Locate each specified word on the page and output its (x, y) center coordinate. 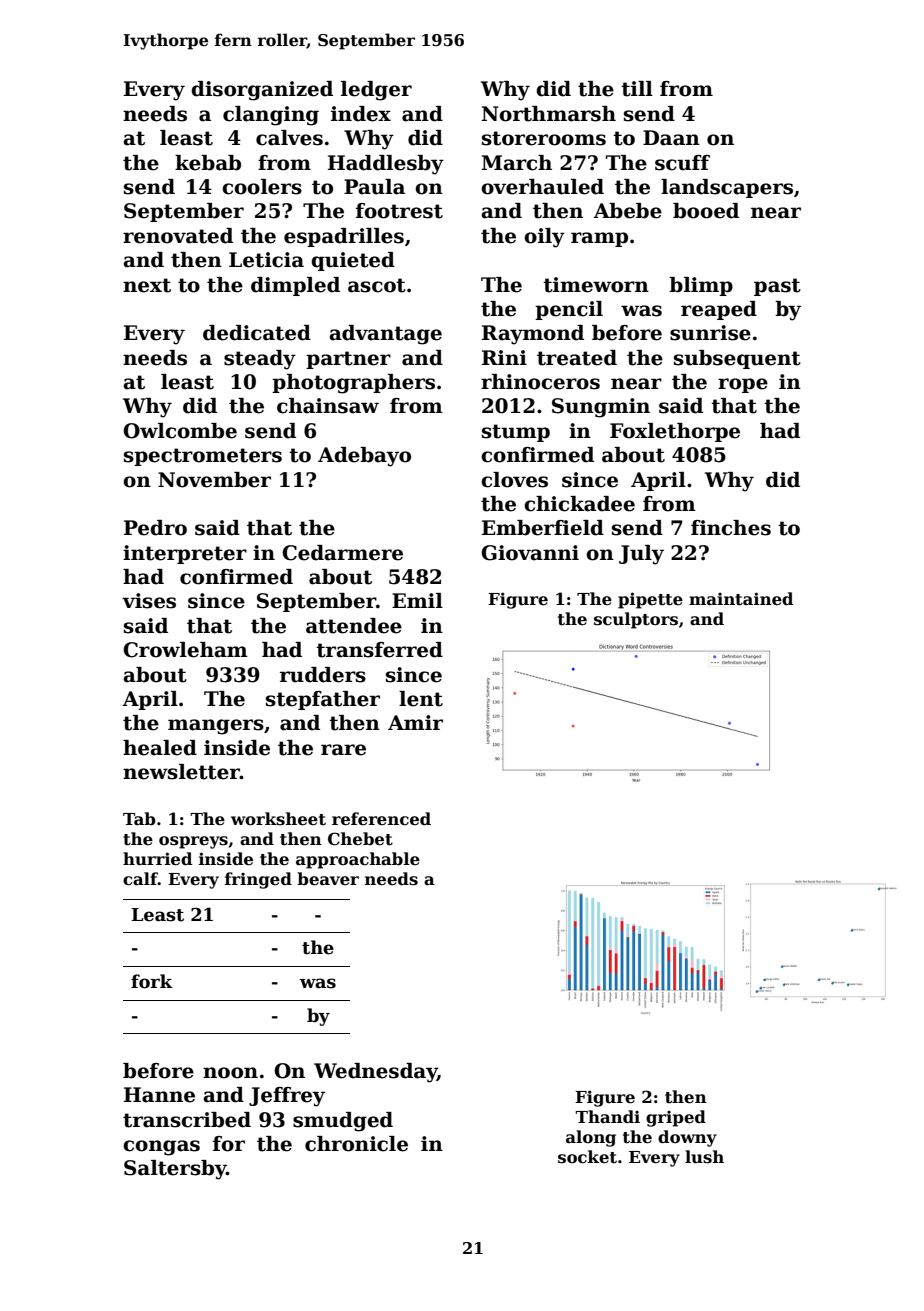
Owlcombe (180, 431)
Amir (415, 722)
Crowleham (185, 650)
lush (704, 1157)
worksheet (278, 819)
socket (587, 1157)
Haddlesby (386, 165)
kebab (208, 163)
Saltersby (175, 1170)
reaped (719, 310)
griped (676, 1118)
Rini (504, 357)
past (777, 287)
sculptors (636, 620)
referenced (381, 819)
